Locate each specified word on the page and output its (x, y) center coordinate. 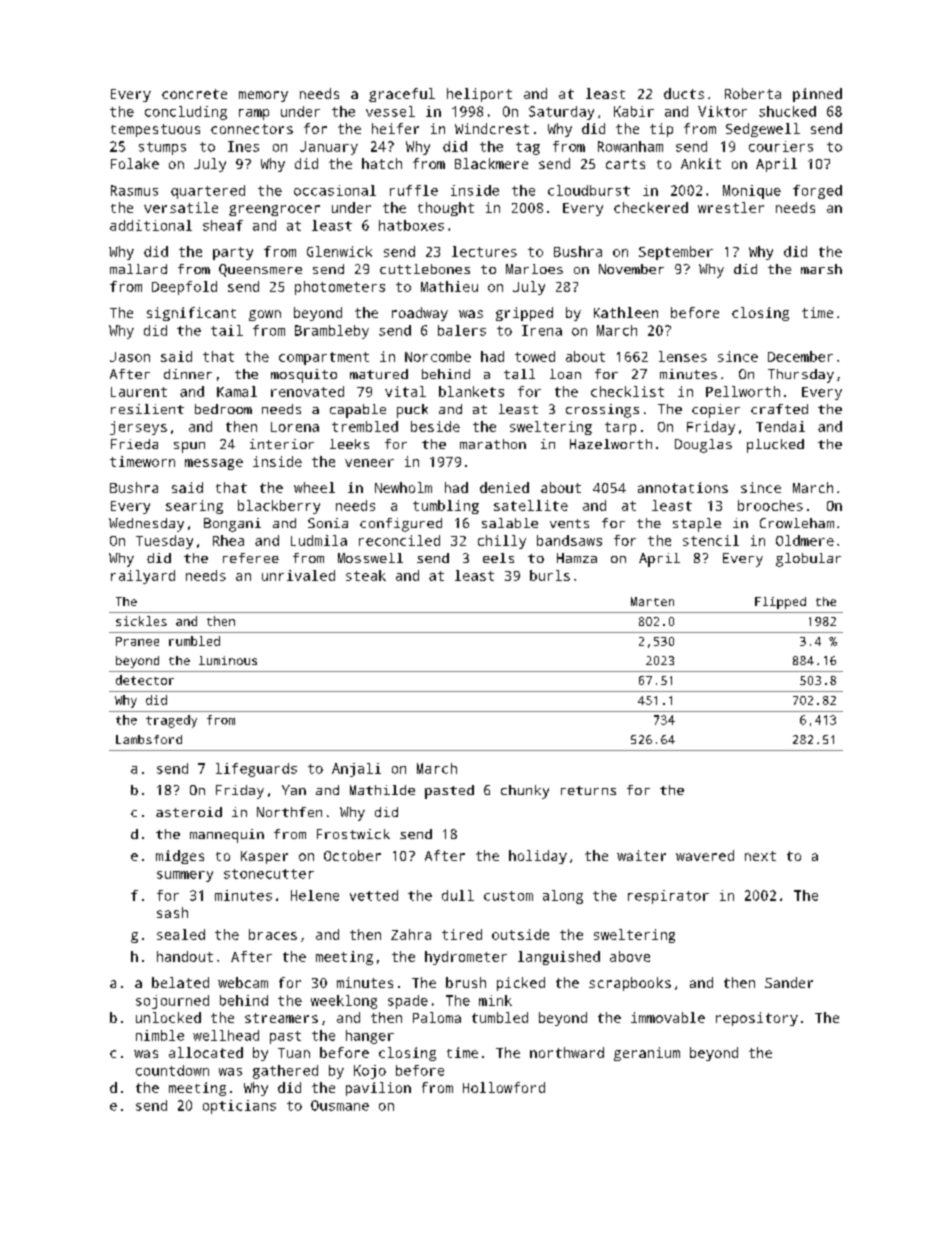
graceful (402, 95)
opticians (239, 1107)
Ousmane (340, 1105)
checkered (651, 207)
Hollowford (504, 1087)
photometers (340, 288)
